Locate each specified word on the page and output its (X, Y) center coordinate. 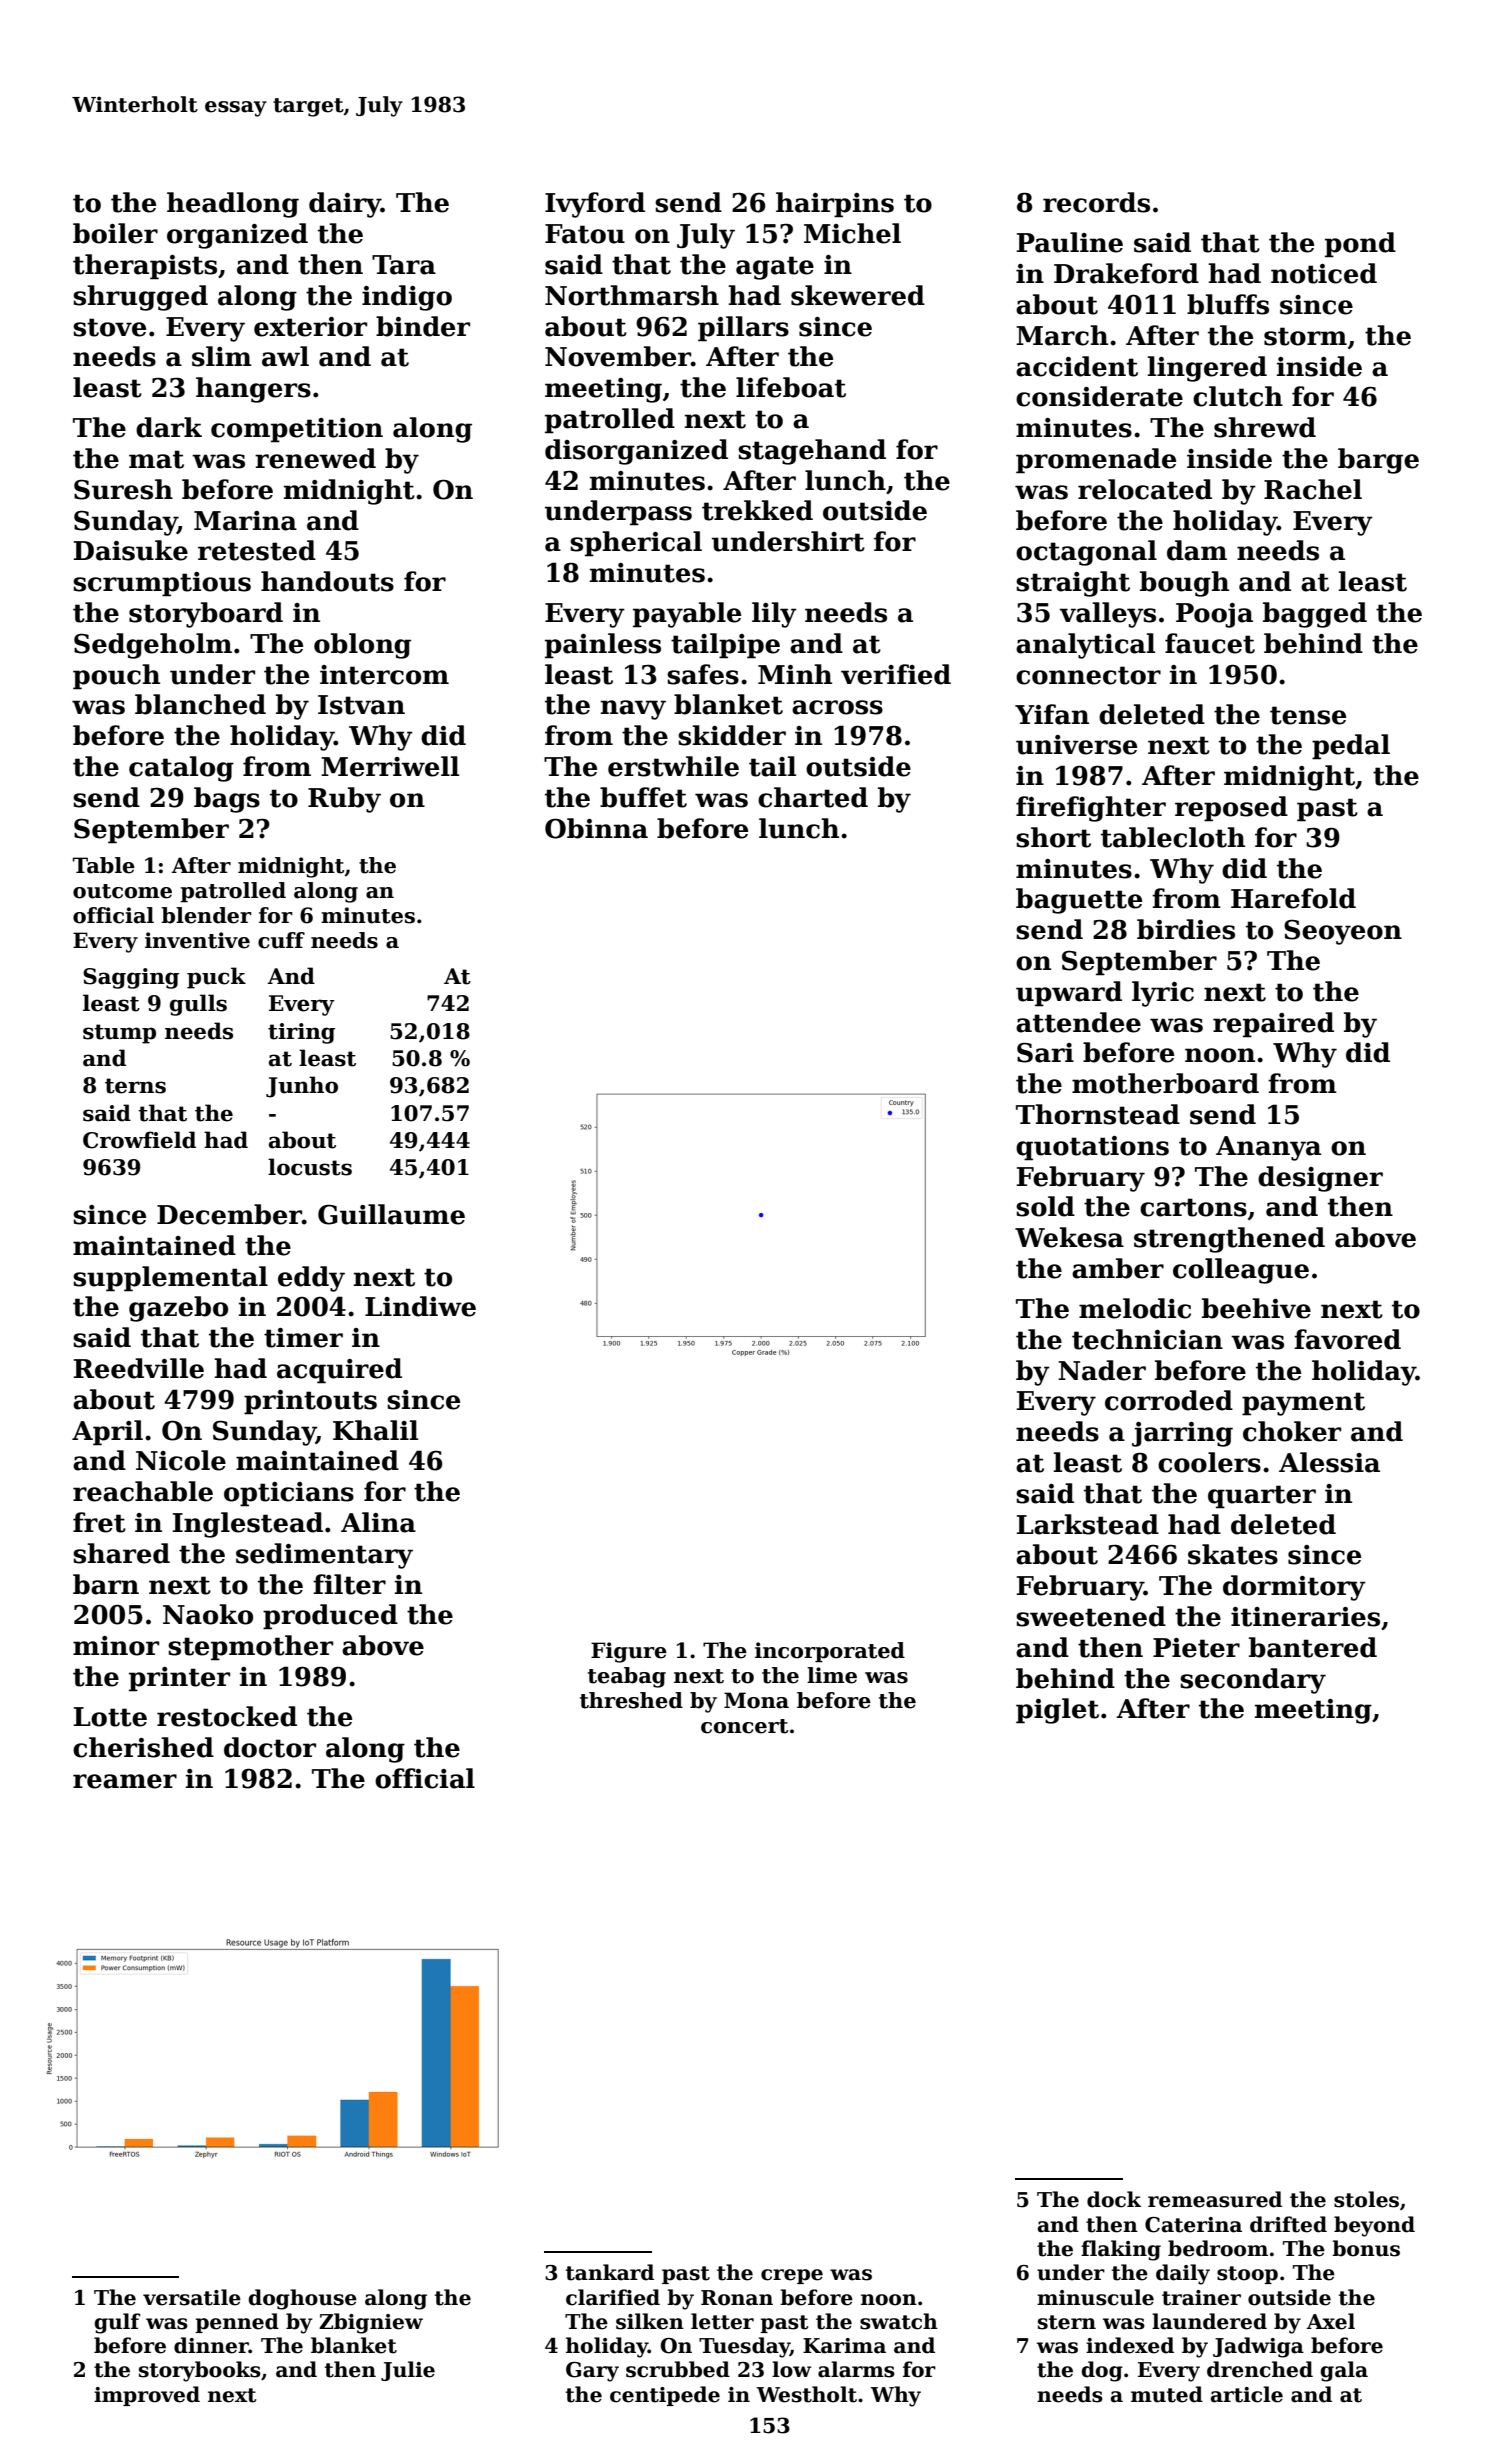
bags (227, 800)
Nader (1102, 1370)
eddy (311, 1279)
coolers (1209, 1462)
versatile (192, 2297)
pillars (743, 329)
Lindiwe (420, 1306)
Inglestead (248, 1525)
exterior (310, 327)
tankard (610, 2272)
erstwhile (673, 766)
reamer (125, 1781)
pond (1360, 245)
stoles (1366, 2199)
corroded (1169, 1400)
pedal (1351, 747)
